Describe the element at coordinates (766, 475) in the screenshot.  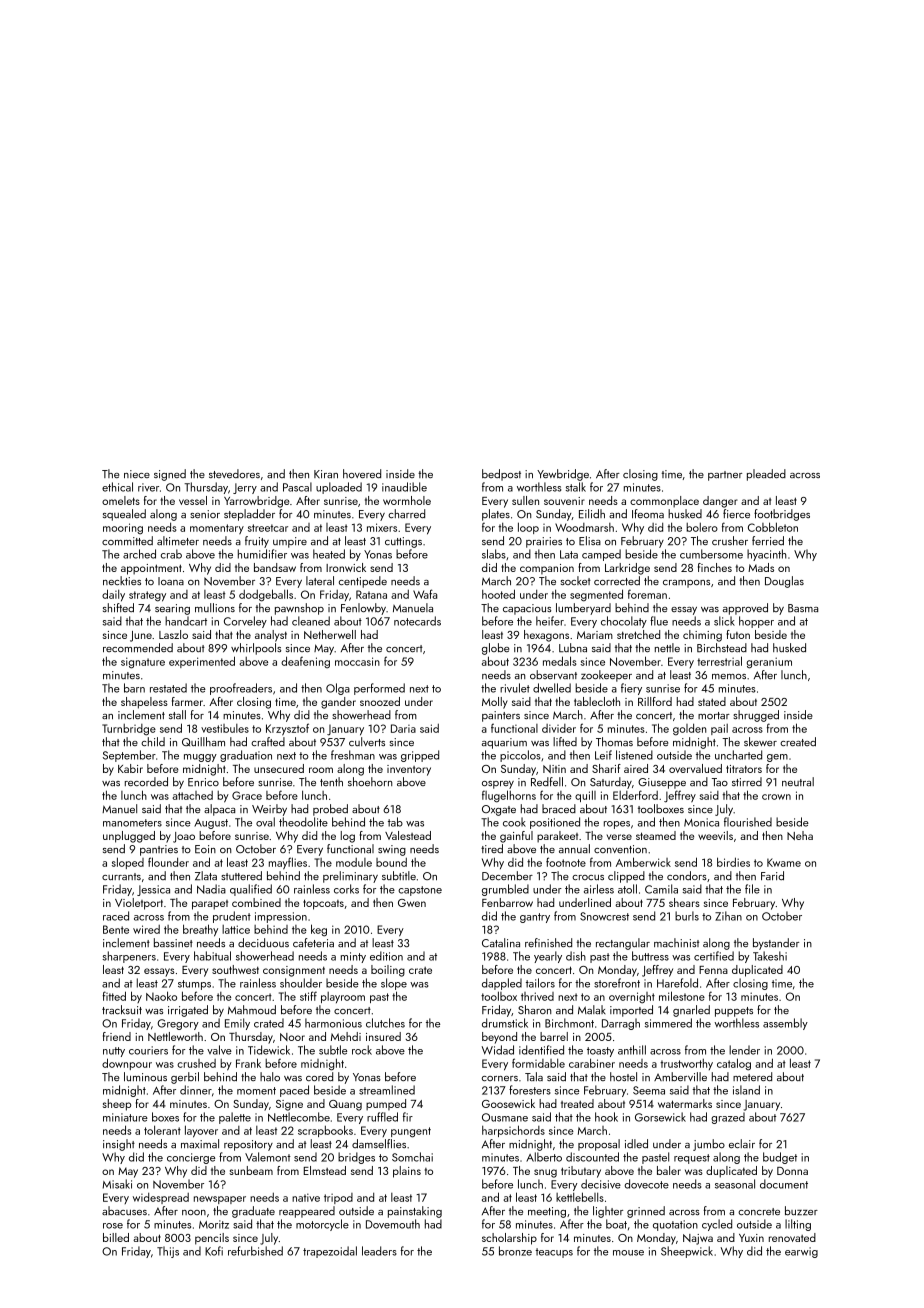
I see `pleaded` at that location.
